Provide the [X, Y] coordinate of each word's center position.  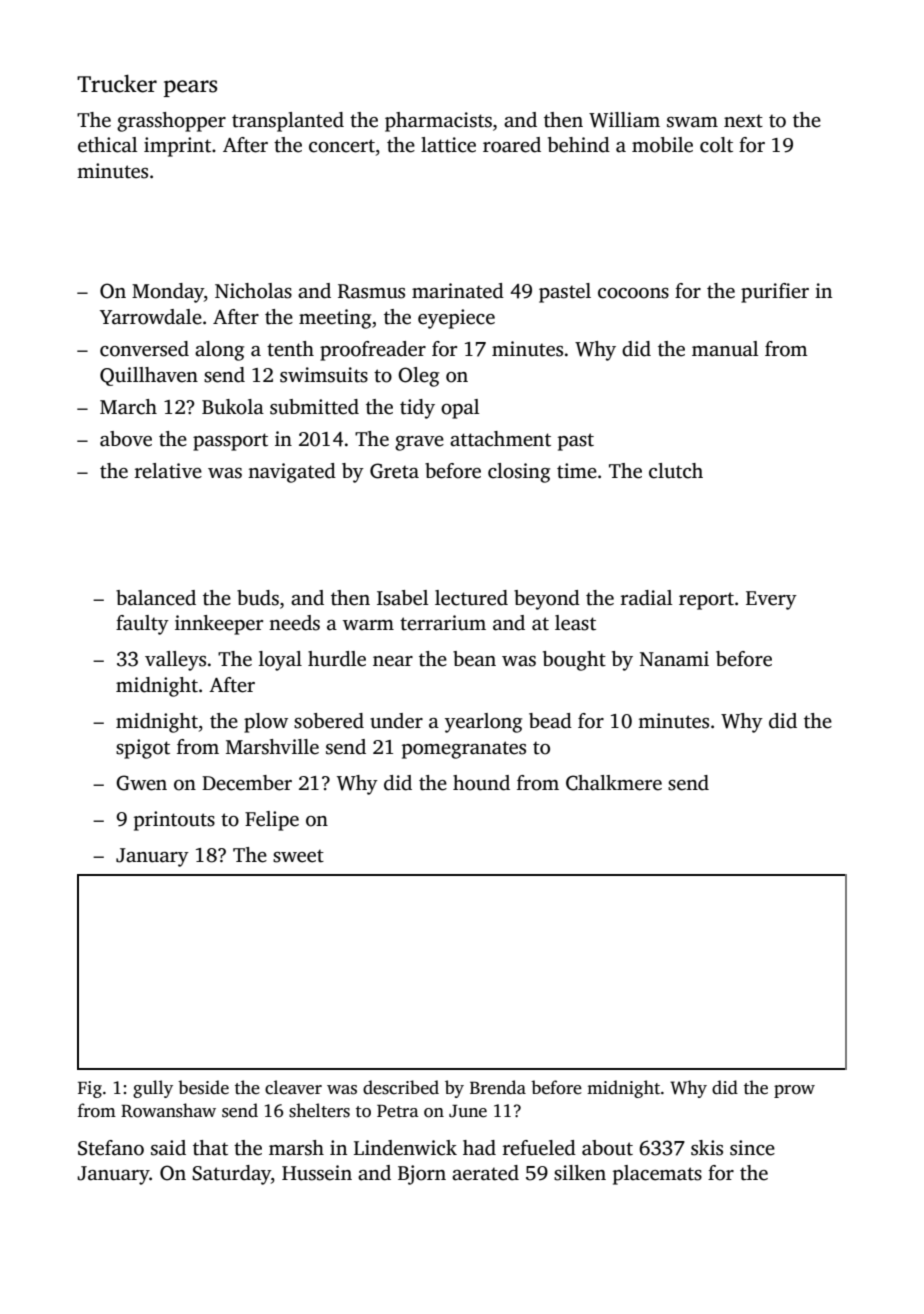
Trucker [117, 84]
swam [692, 122]
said [168, 1148]
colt [716, 145]
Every [771, 600]
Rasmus [371, 291]
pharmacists [438, 122]
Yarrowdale [151, 317]
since [752, 1148]
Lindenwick [405, 1148]
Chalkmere [614, 783]
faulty [142, 625]
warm [368, 625]
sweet [298, 856]
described [401, 1087]
